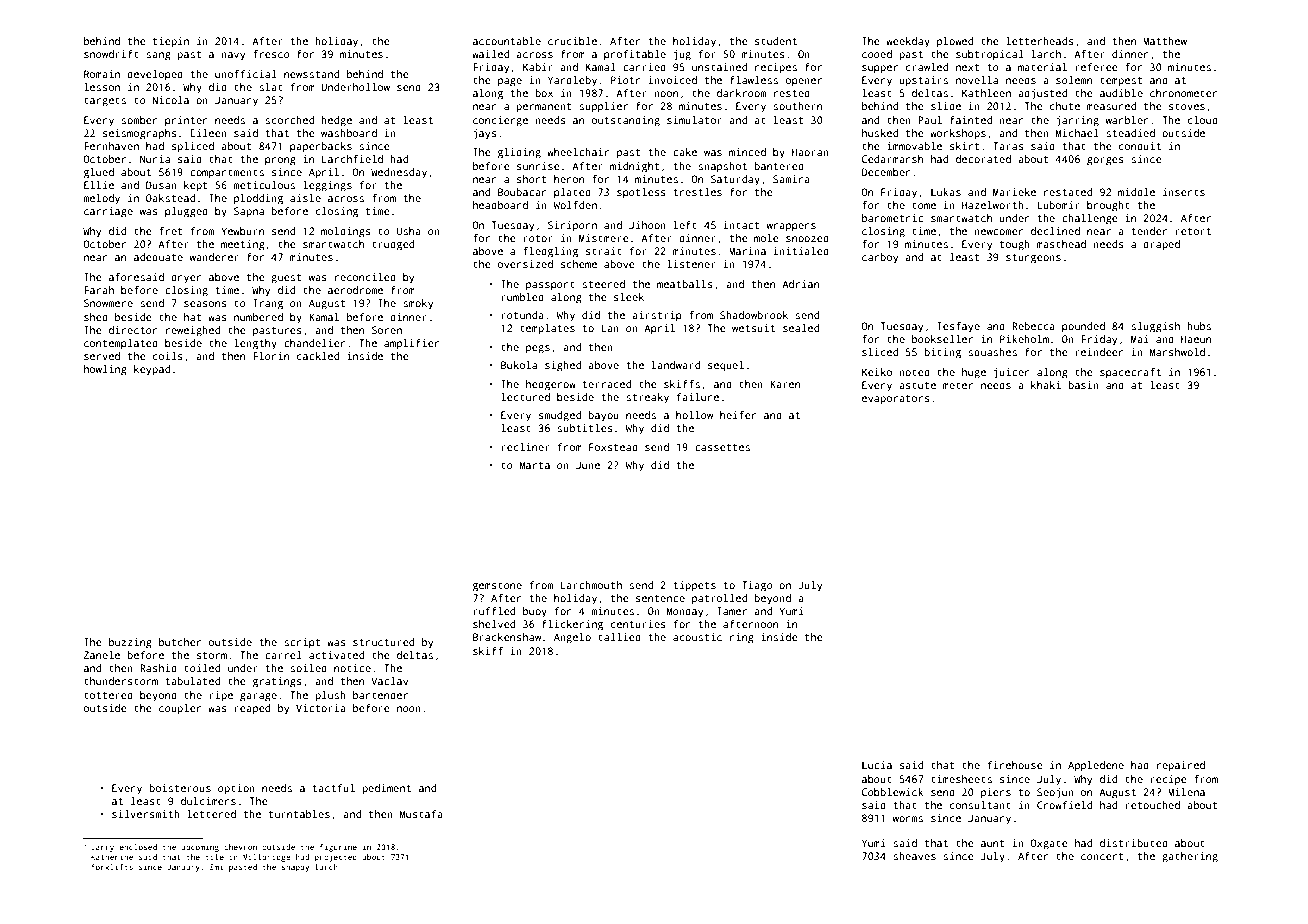 The image size is (1308, 924). What do you see at coordinates (946, 192) in the document?
I see `Lukas` at bounding box center [946, 192].
